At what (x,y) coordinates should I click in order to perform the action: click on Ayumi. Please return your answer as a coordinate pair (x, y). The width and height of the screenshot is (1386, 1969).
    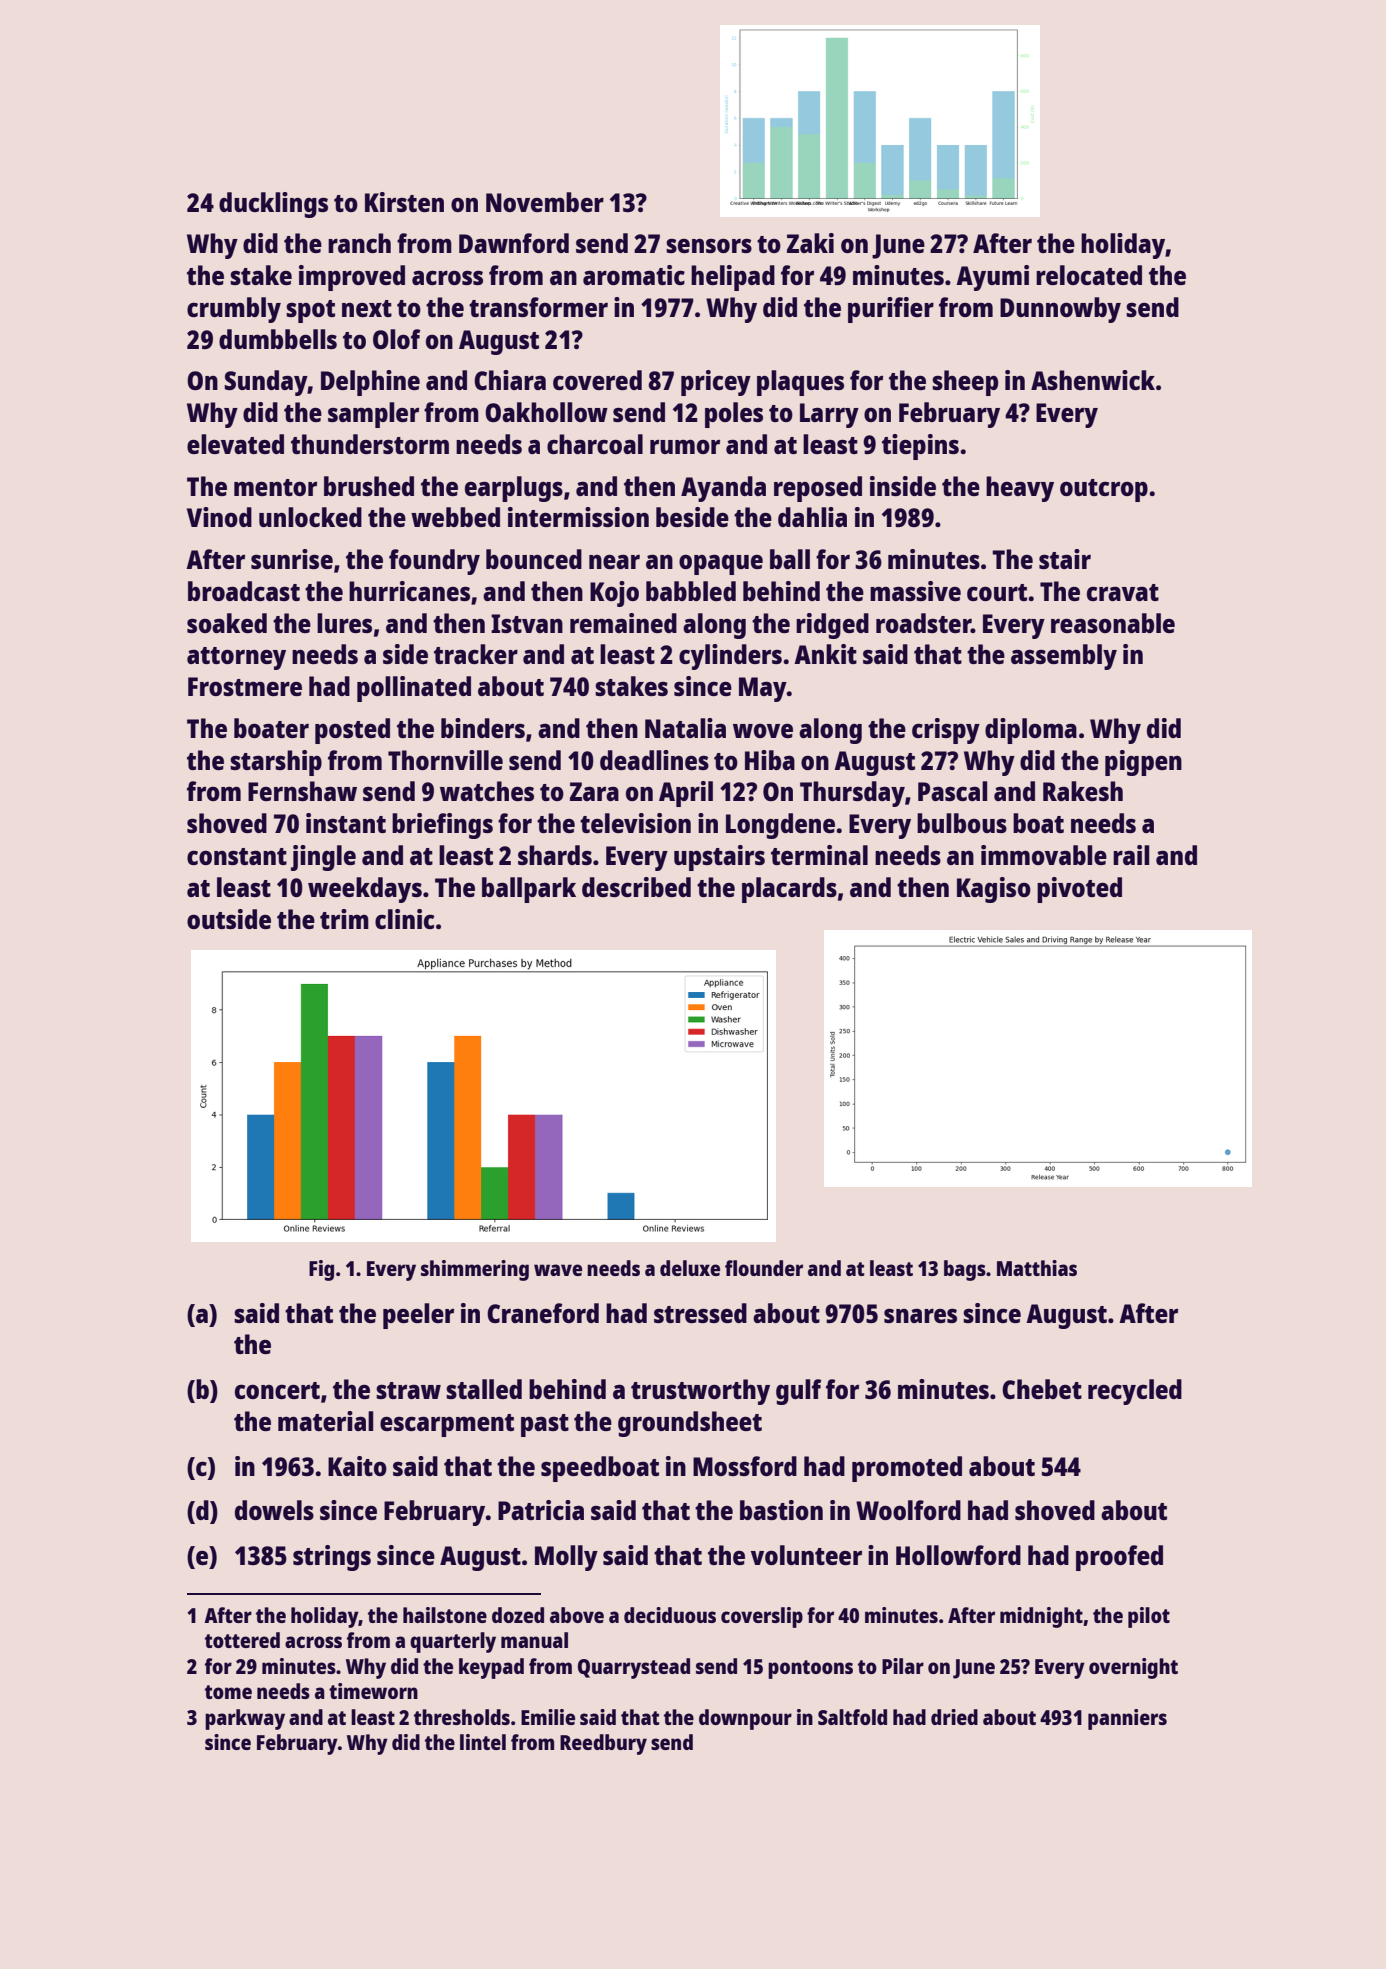
    Looking at the image, I should click on (992, 278).
